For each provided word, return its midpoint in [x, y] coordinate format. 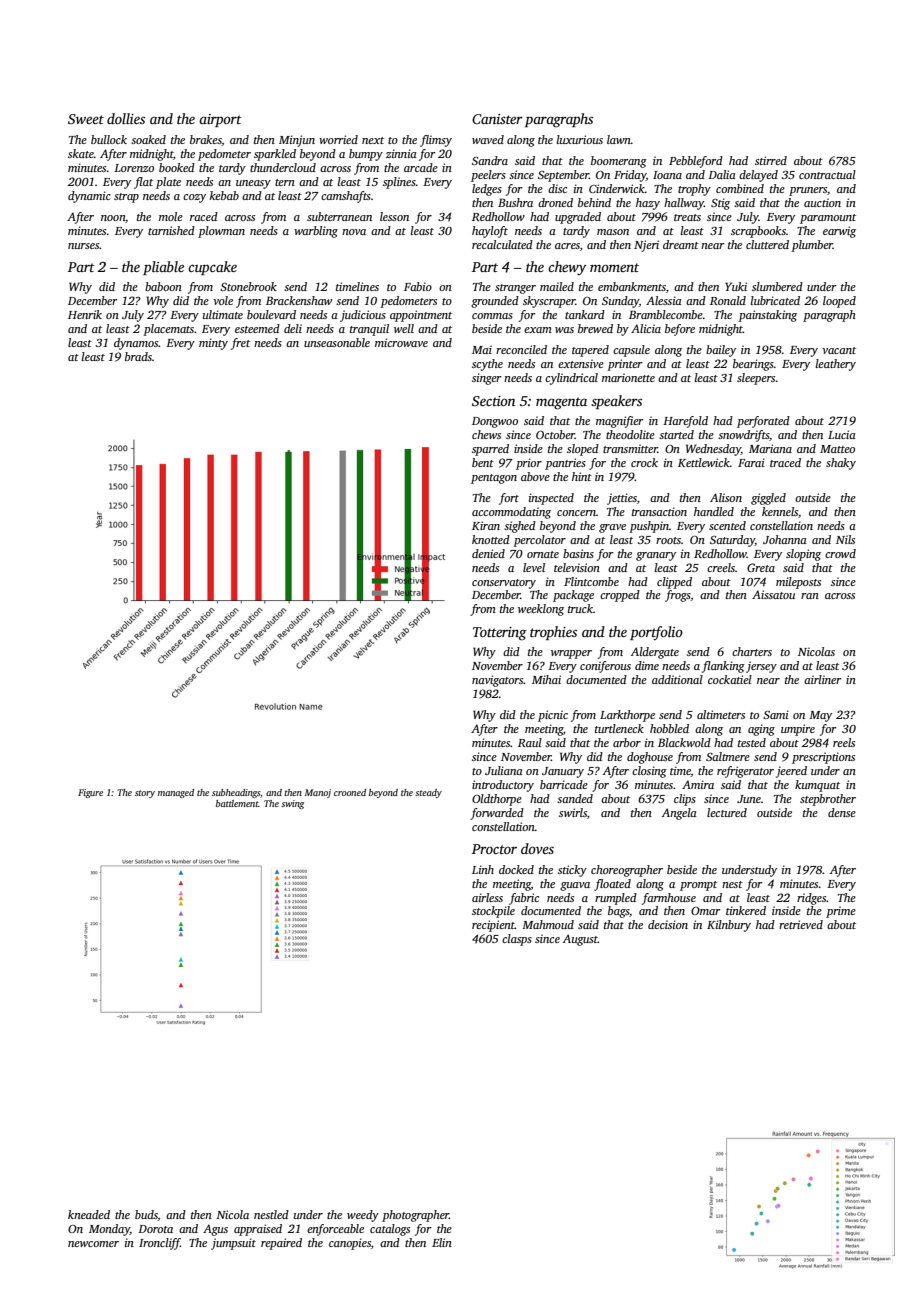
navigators [498, 681]
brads [138, 356]
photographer [415, 1216]
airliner [822, 679]
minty [213, 344]
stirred [771, 160]
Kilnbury [729, 926]
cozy [194, 198]
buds [146, 1215]
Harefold [685, 422]
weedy [363, 1216]
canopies [350, 1244]
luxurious [580, 139]
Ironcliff [159, 1244]
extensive [581, 363]
